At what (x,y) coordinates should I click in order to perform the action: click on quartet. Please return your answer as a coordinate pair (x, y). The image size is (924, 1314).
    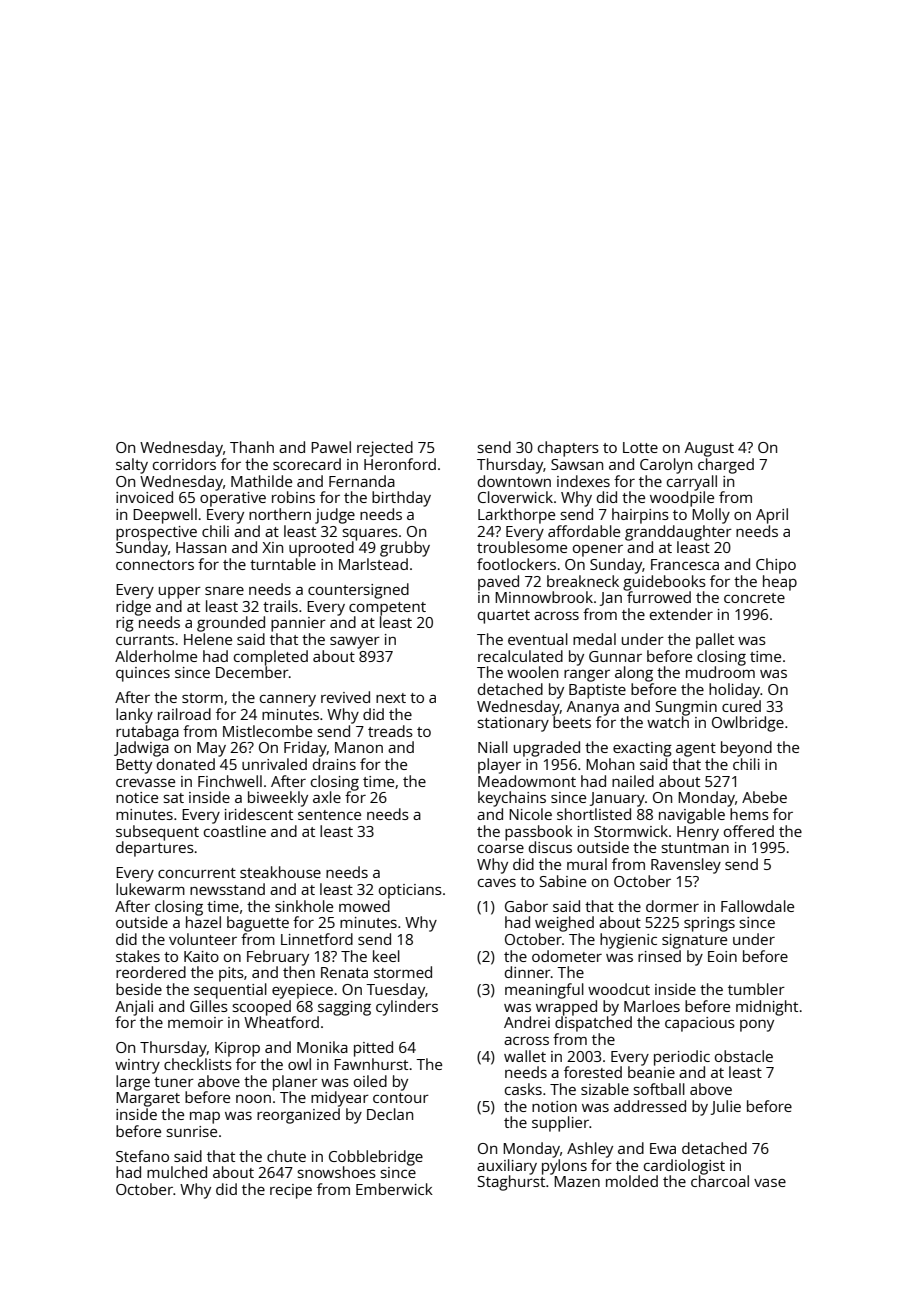
    Looking at the image, I should click on (504, 617).
